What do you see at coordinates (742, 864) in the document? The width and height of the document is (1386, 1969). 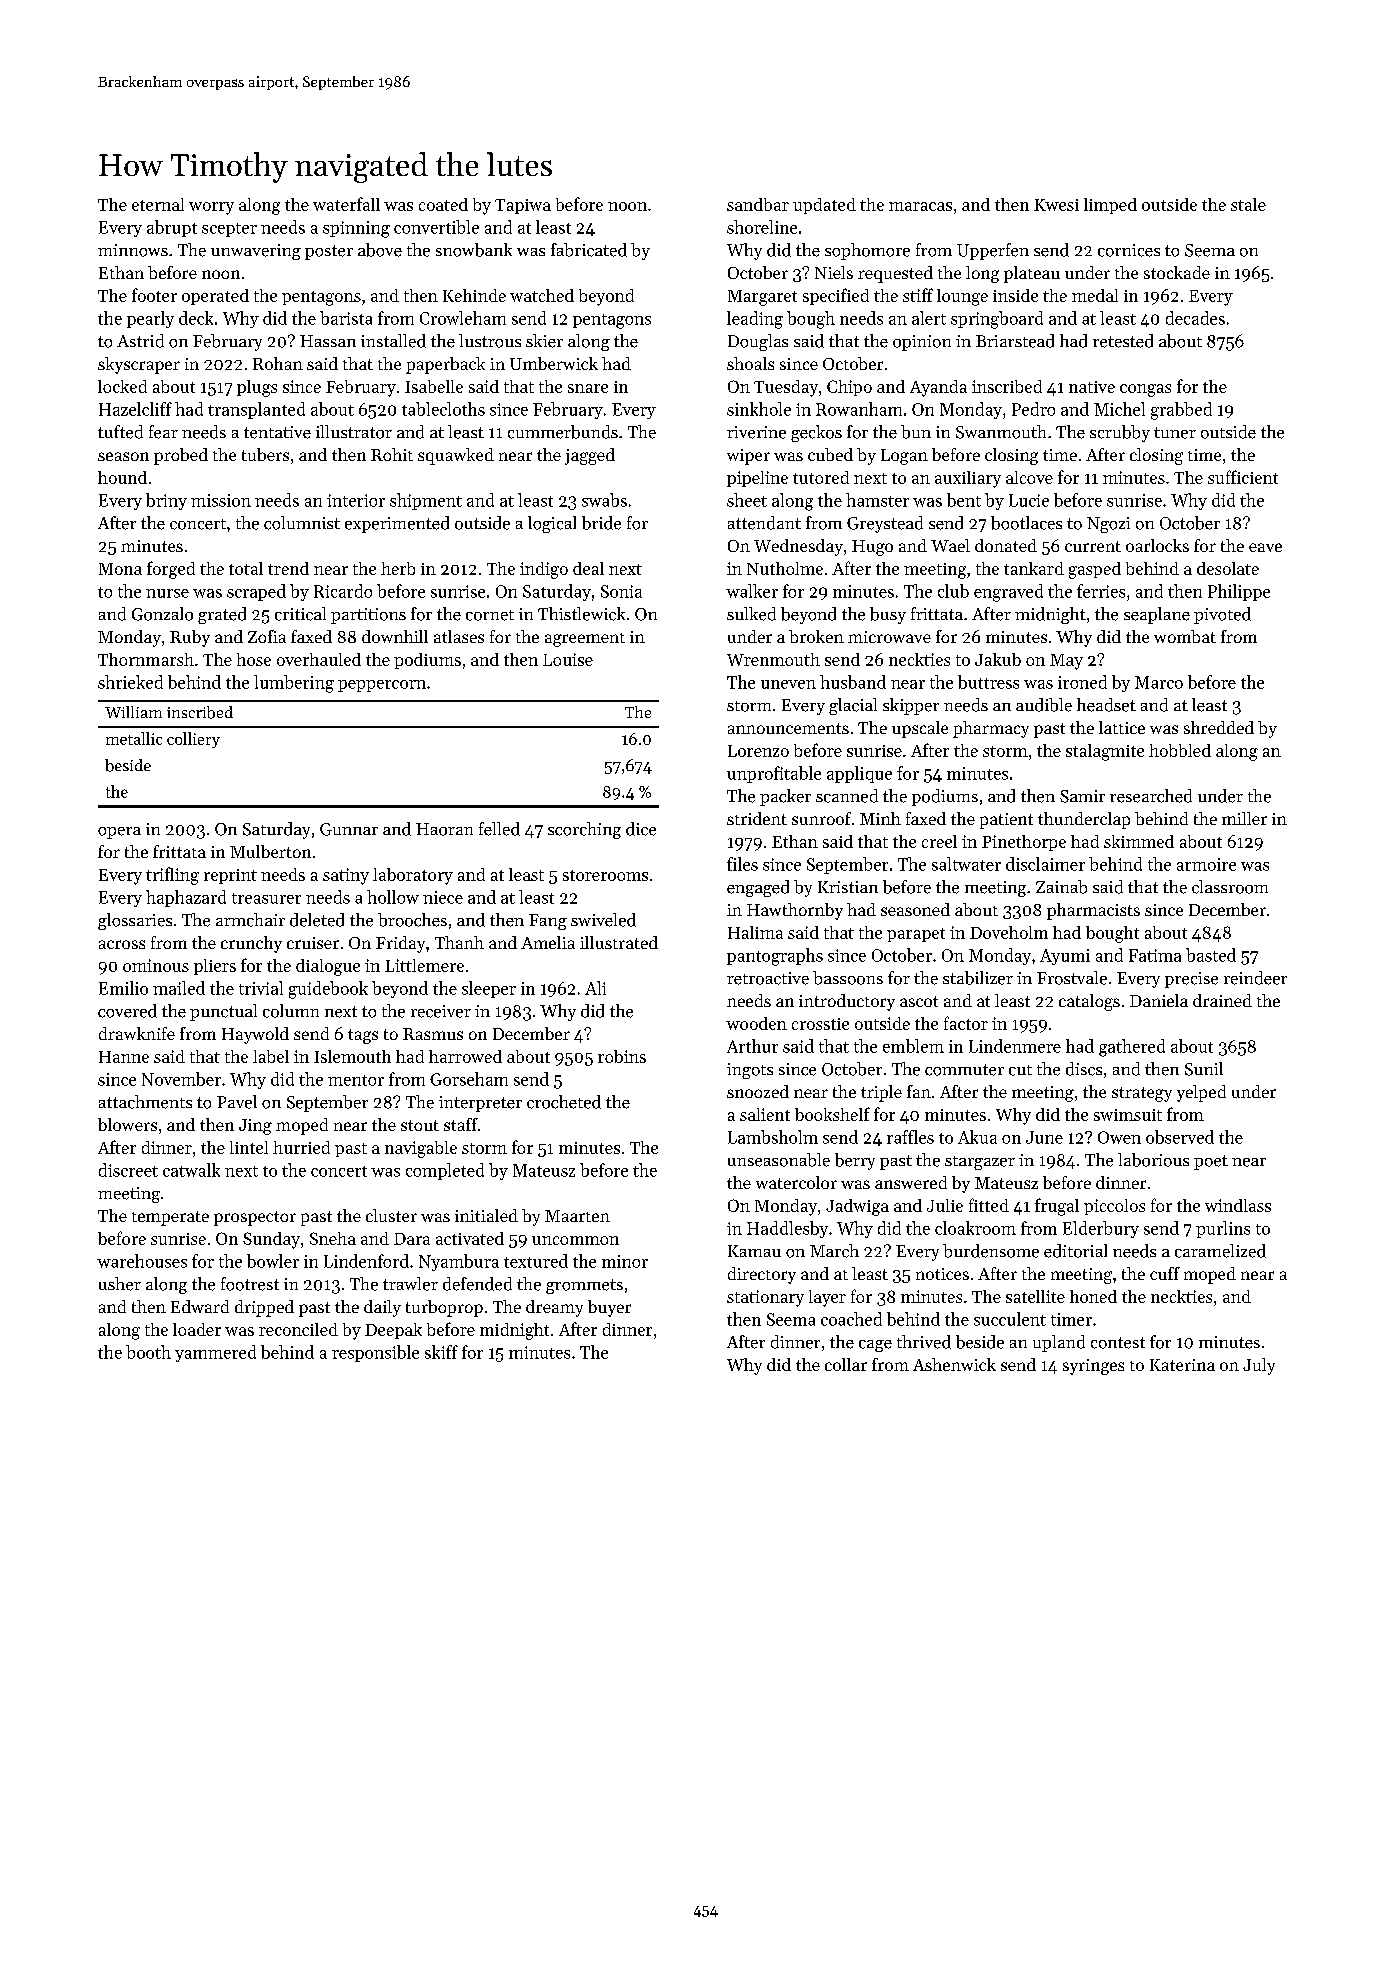 I see `files` at bounding box center [742, 864].
